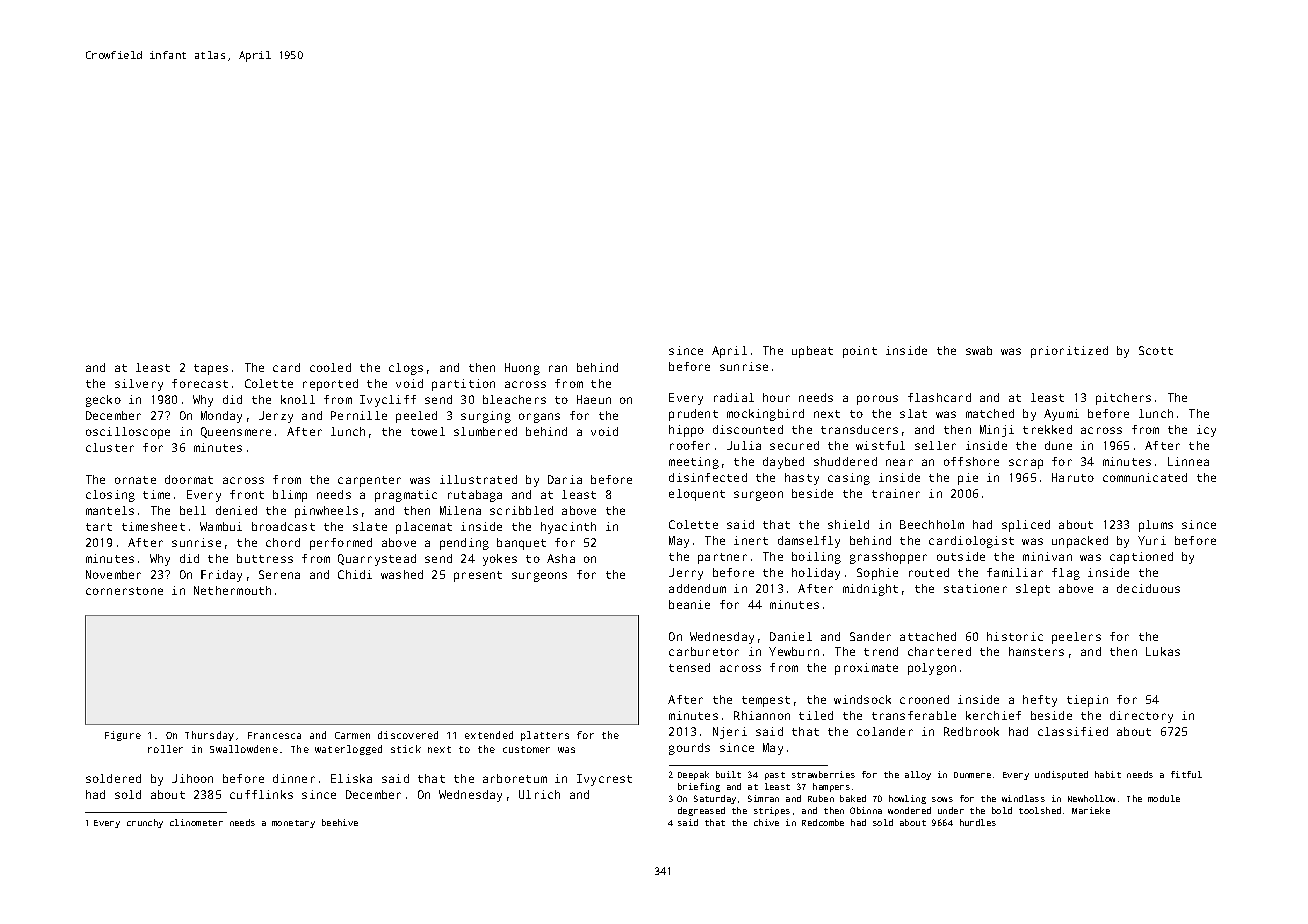  Describe the element at coordinates (165, 749) in the document. I see `roller` at that location.
